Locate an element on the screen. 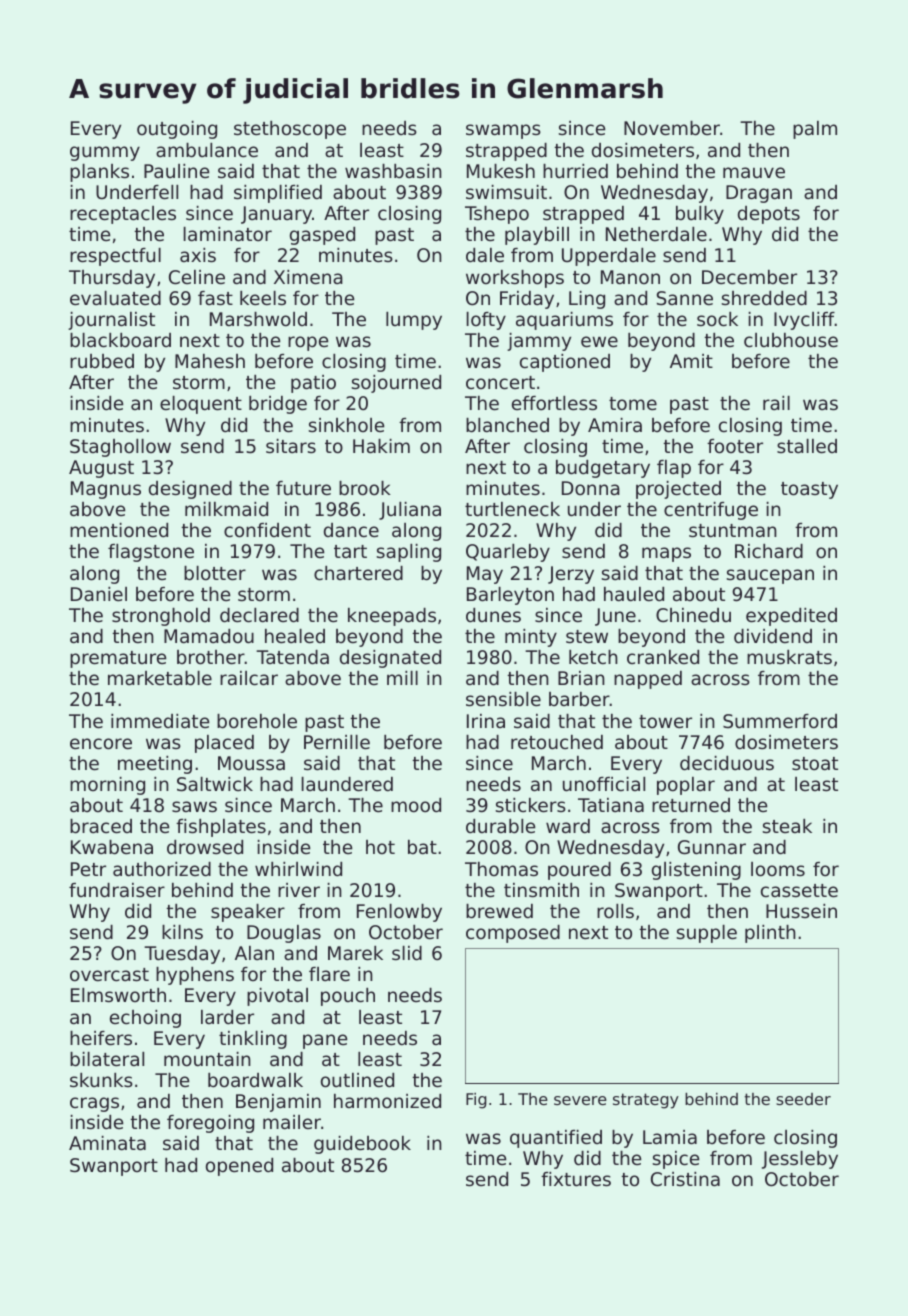 Image resolution: width=908 pixels, height=1316 pixels. retouched is located at coordinates (557, 742).
